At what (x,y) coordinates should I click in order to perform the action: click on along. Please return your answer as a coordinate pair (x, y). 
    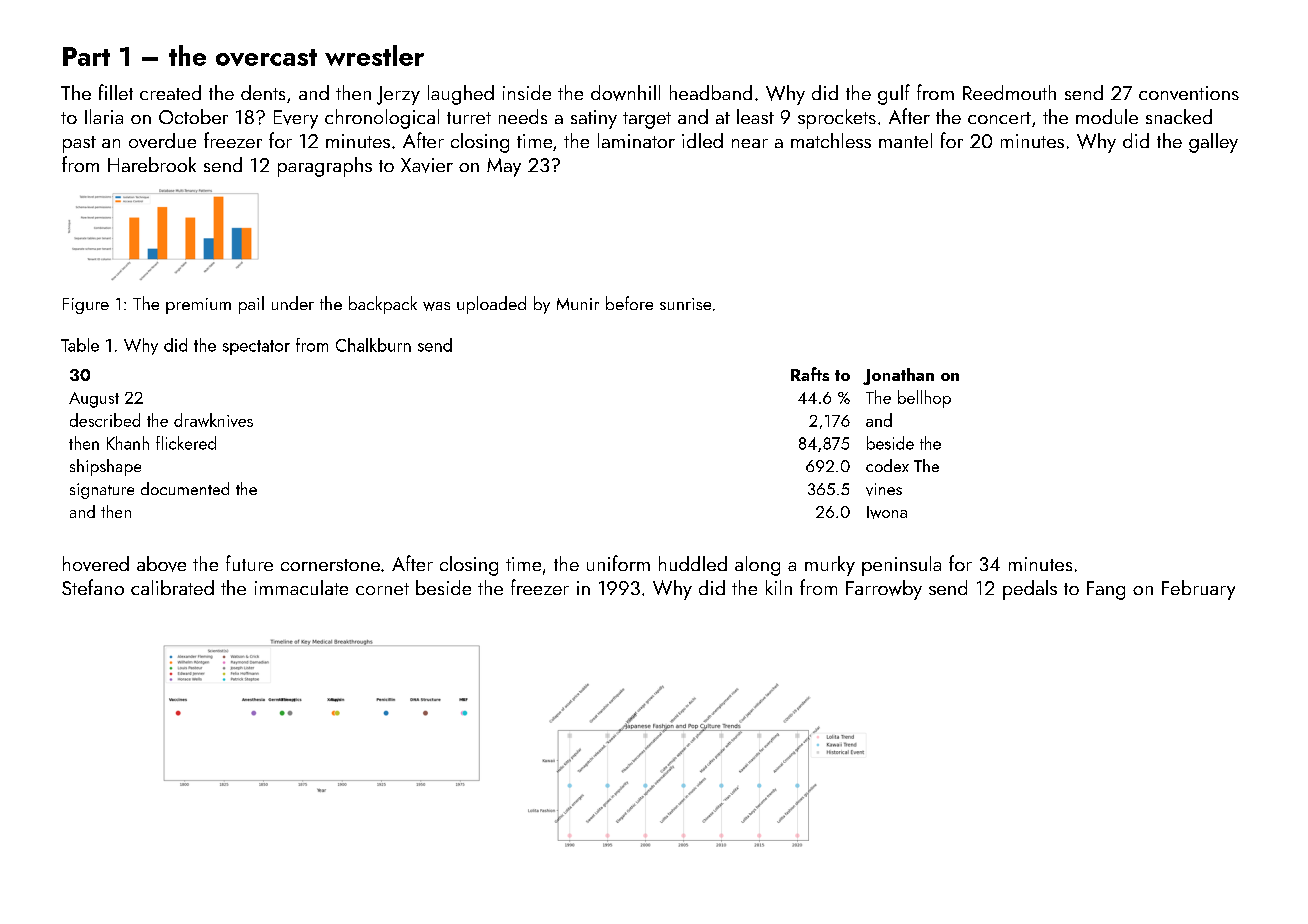
    Looking at the image, I should click on (757, 566).
